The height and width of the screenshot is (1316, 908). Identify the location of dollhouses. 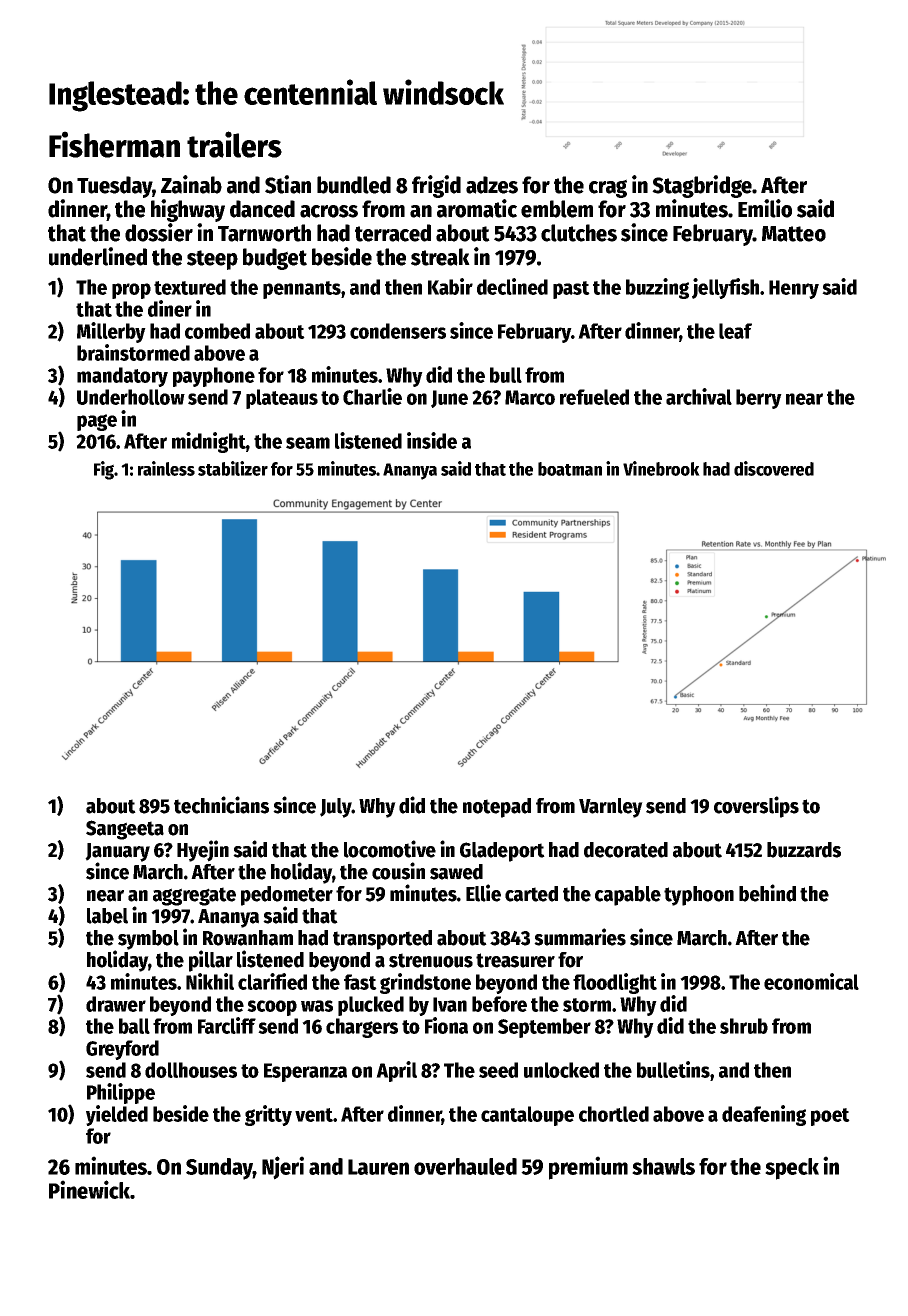
(191, 1070).
